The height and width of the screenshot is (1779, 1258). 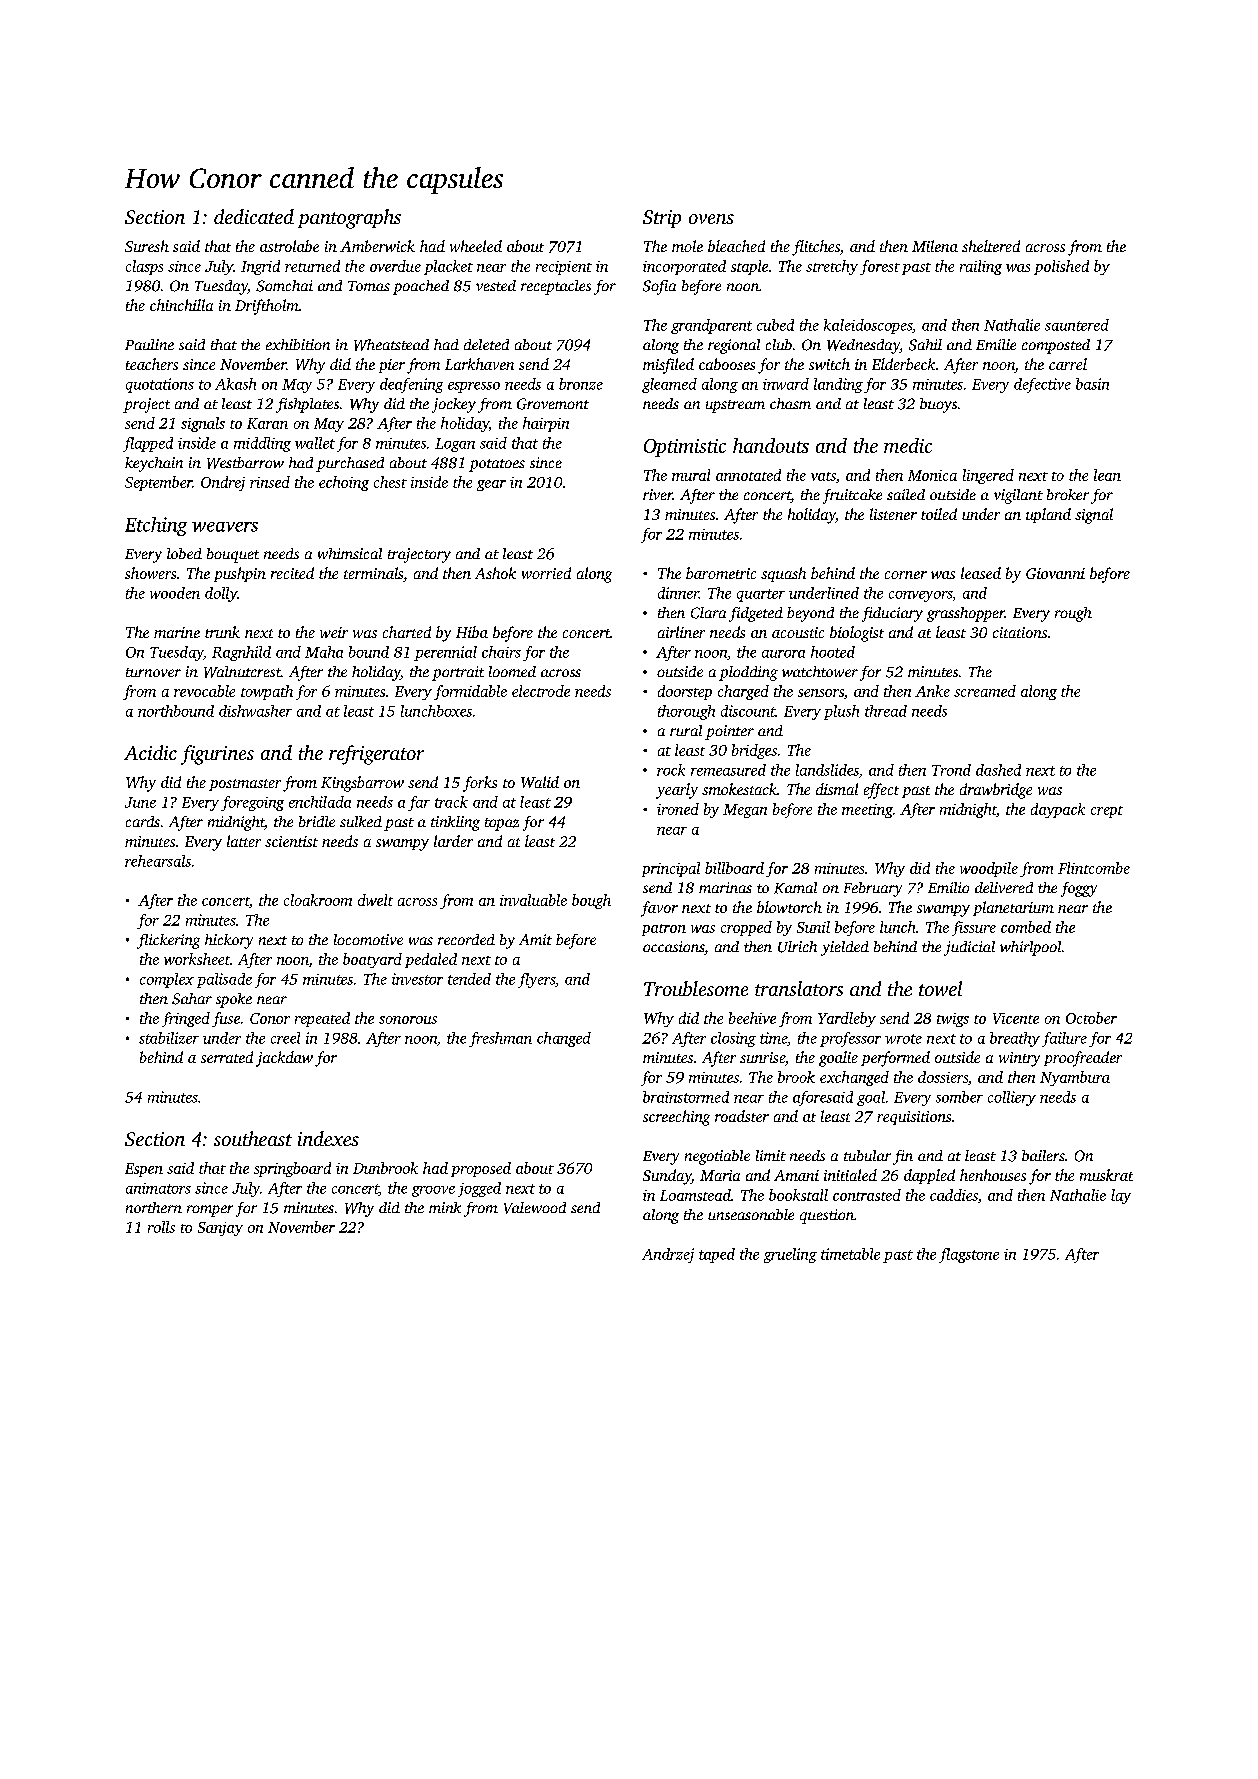 What do you see at coordinates (154, 464) in the screenshot?
I see `keychain` at bounding box center [154, 464].
